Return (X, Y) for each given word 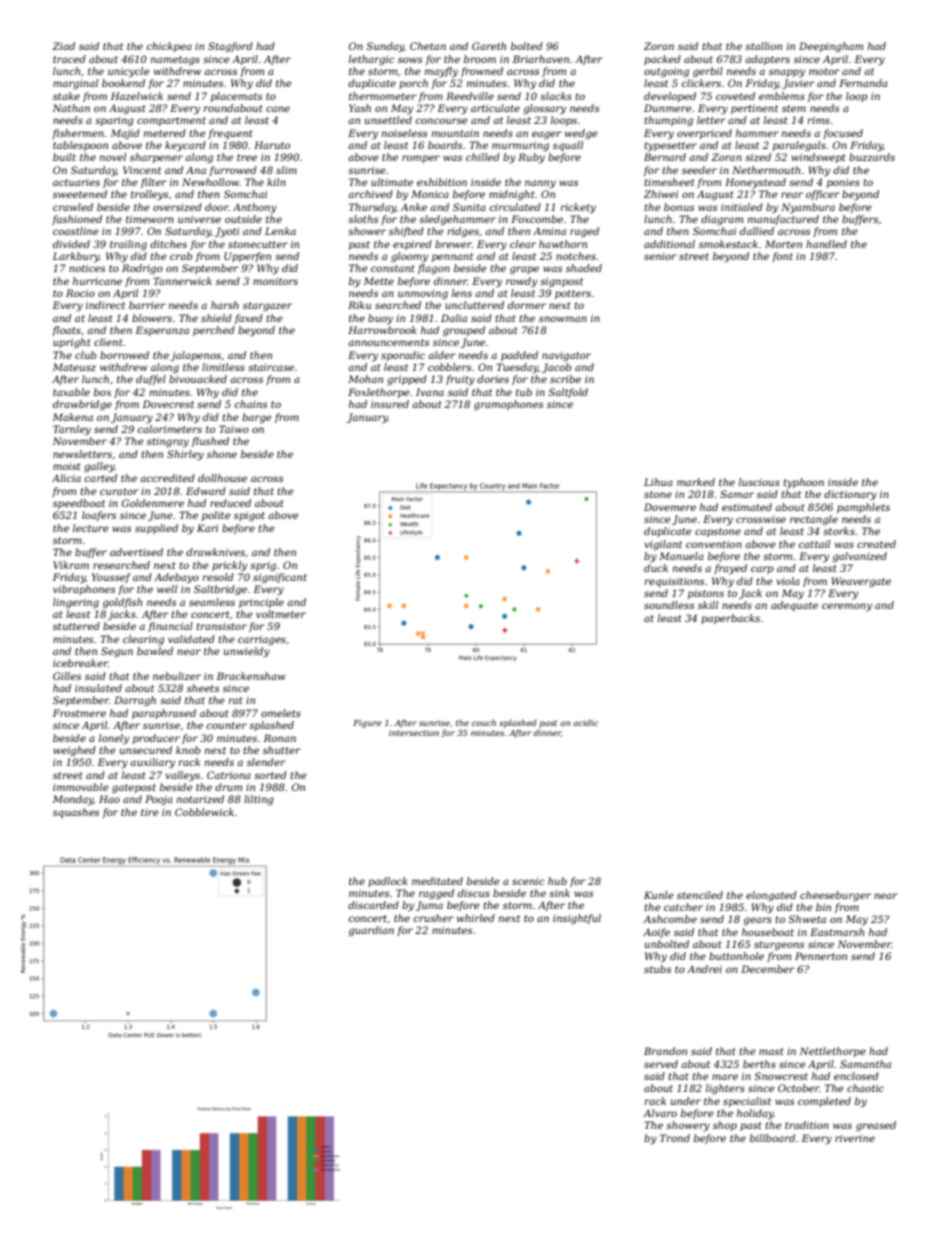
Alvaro (660, 1113)
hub (557, 881)
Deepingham (831, 47)
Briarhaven (540, 59)
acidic (585, 722)
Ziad (63, 46)
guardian (371, 931)
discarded (373, 905)
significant (280, 578)
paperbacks (730, 619)
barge (256, 418)
